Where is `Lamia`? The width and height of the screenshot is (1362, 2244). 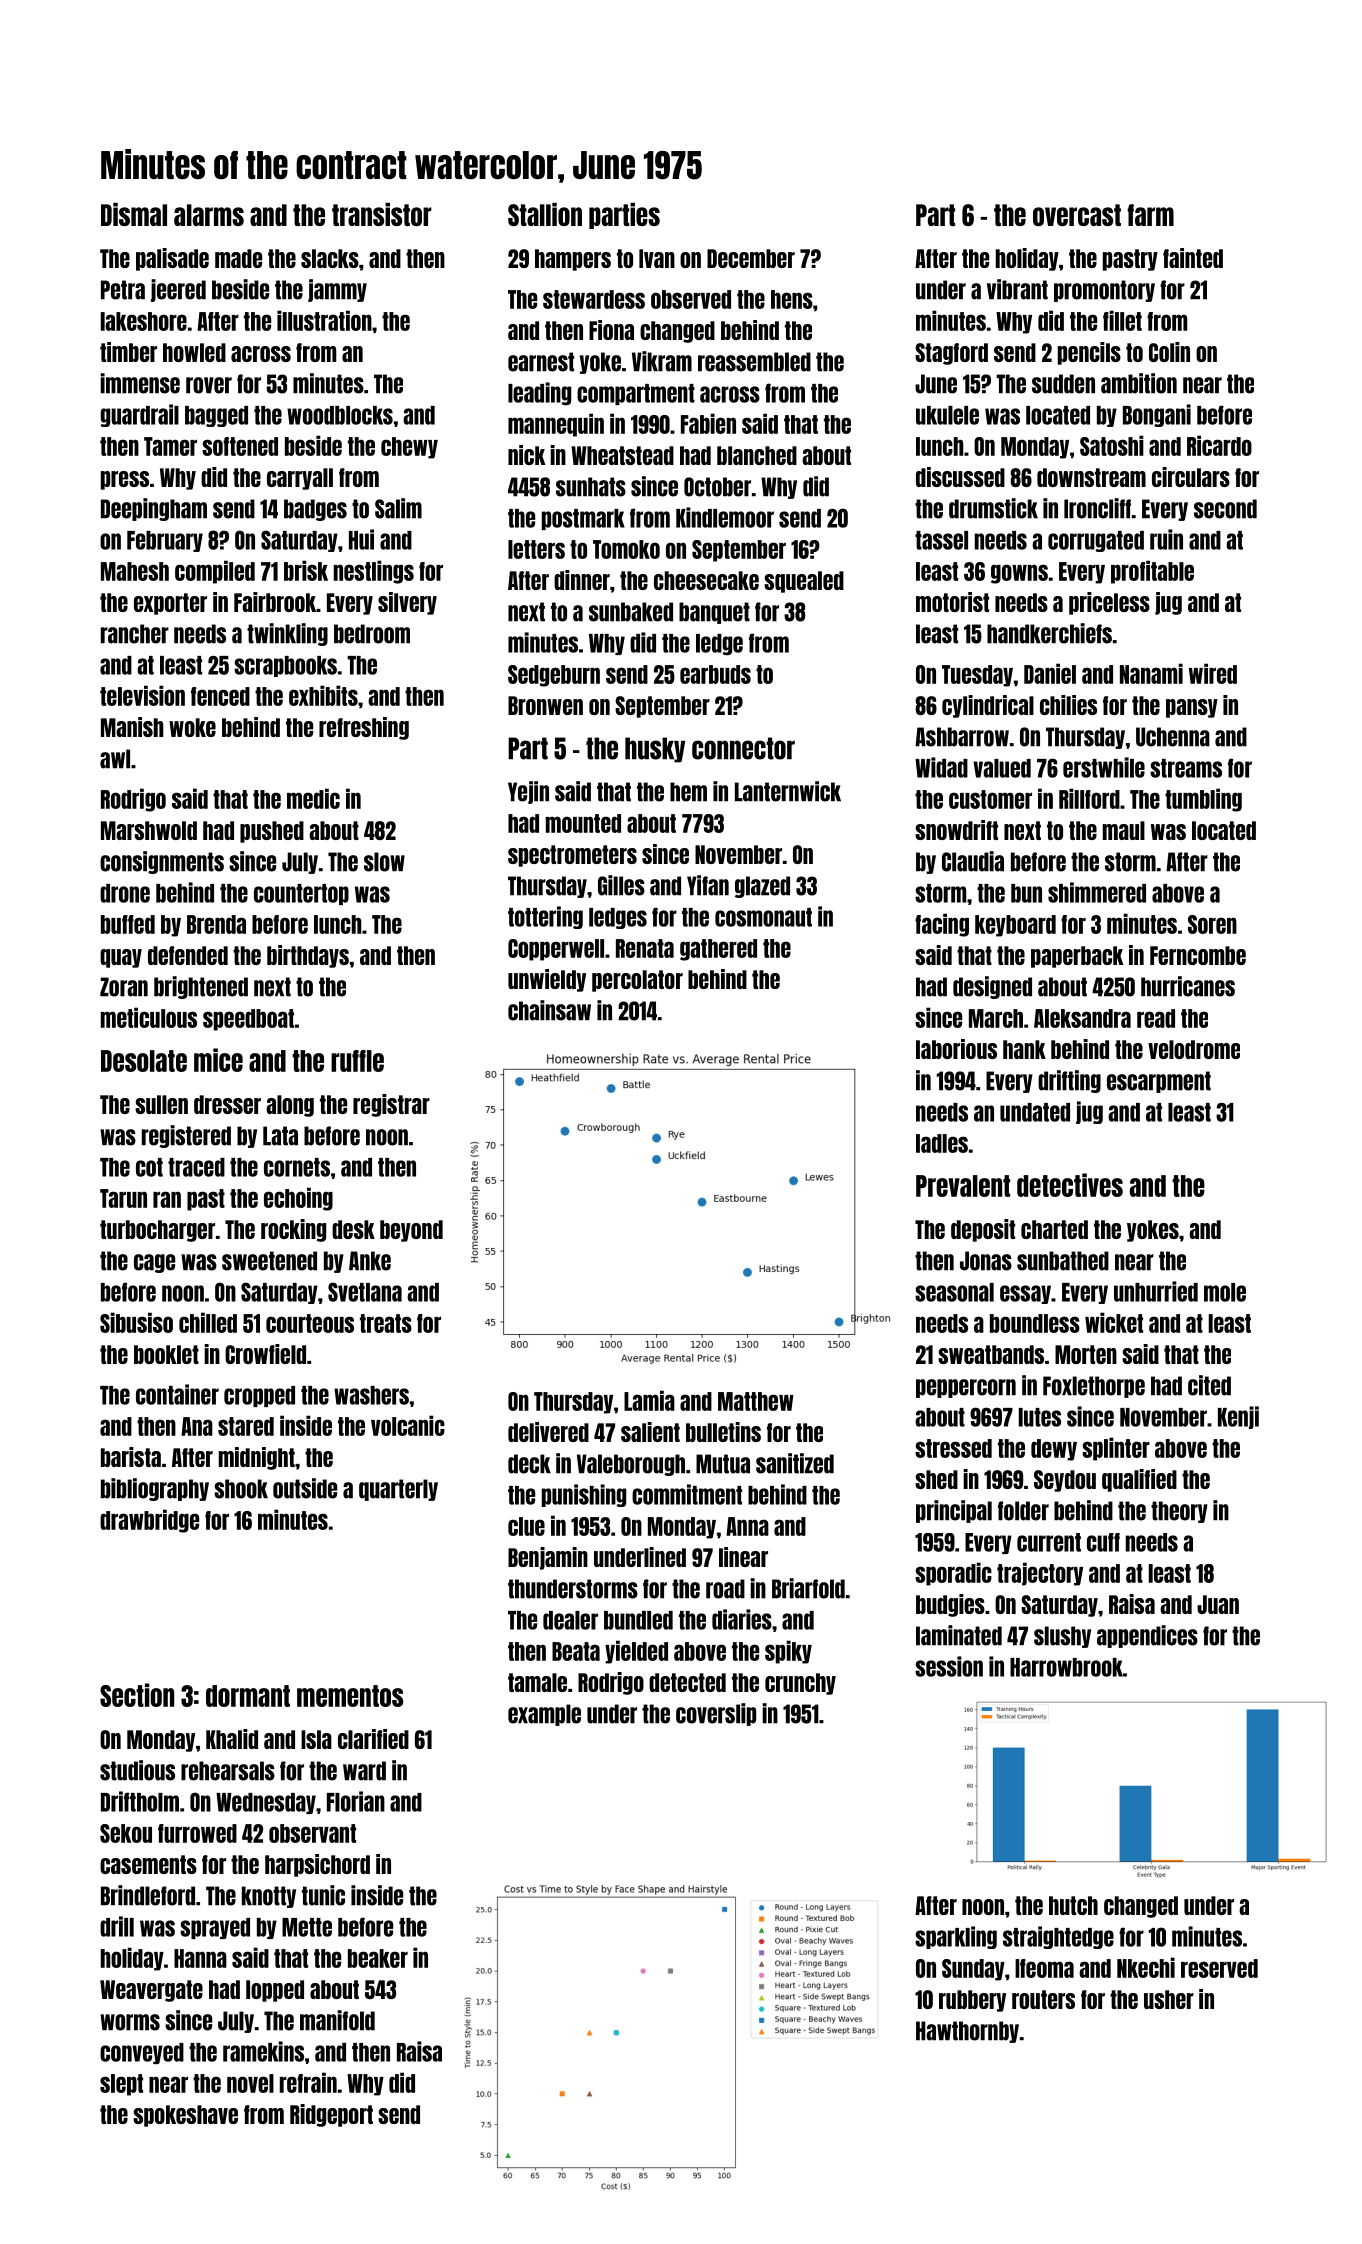 Lamia is located at coordinates (649, 1400).
